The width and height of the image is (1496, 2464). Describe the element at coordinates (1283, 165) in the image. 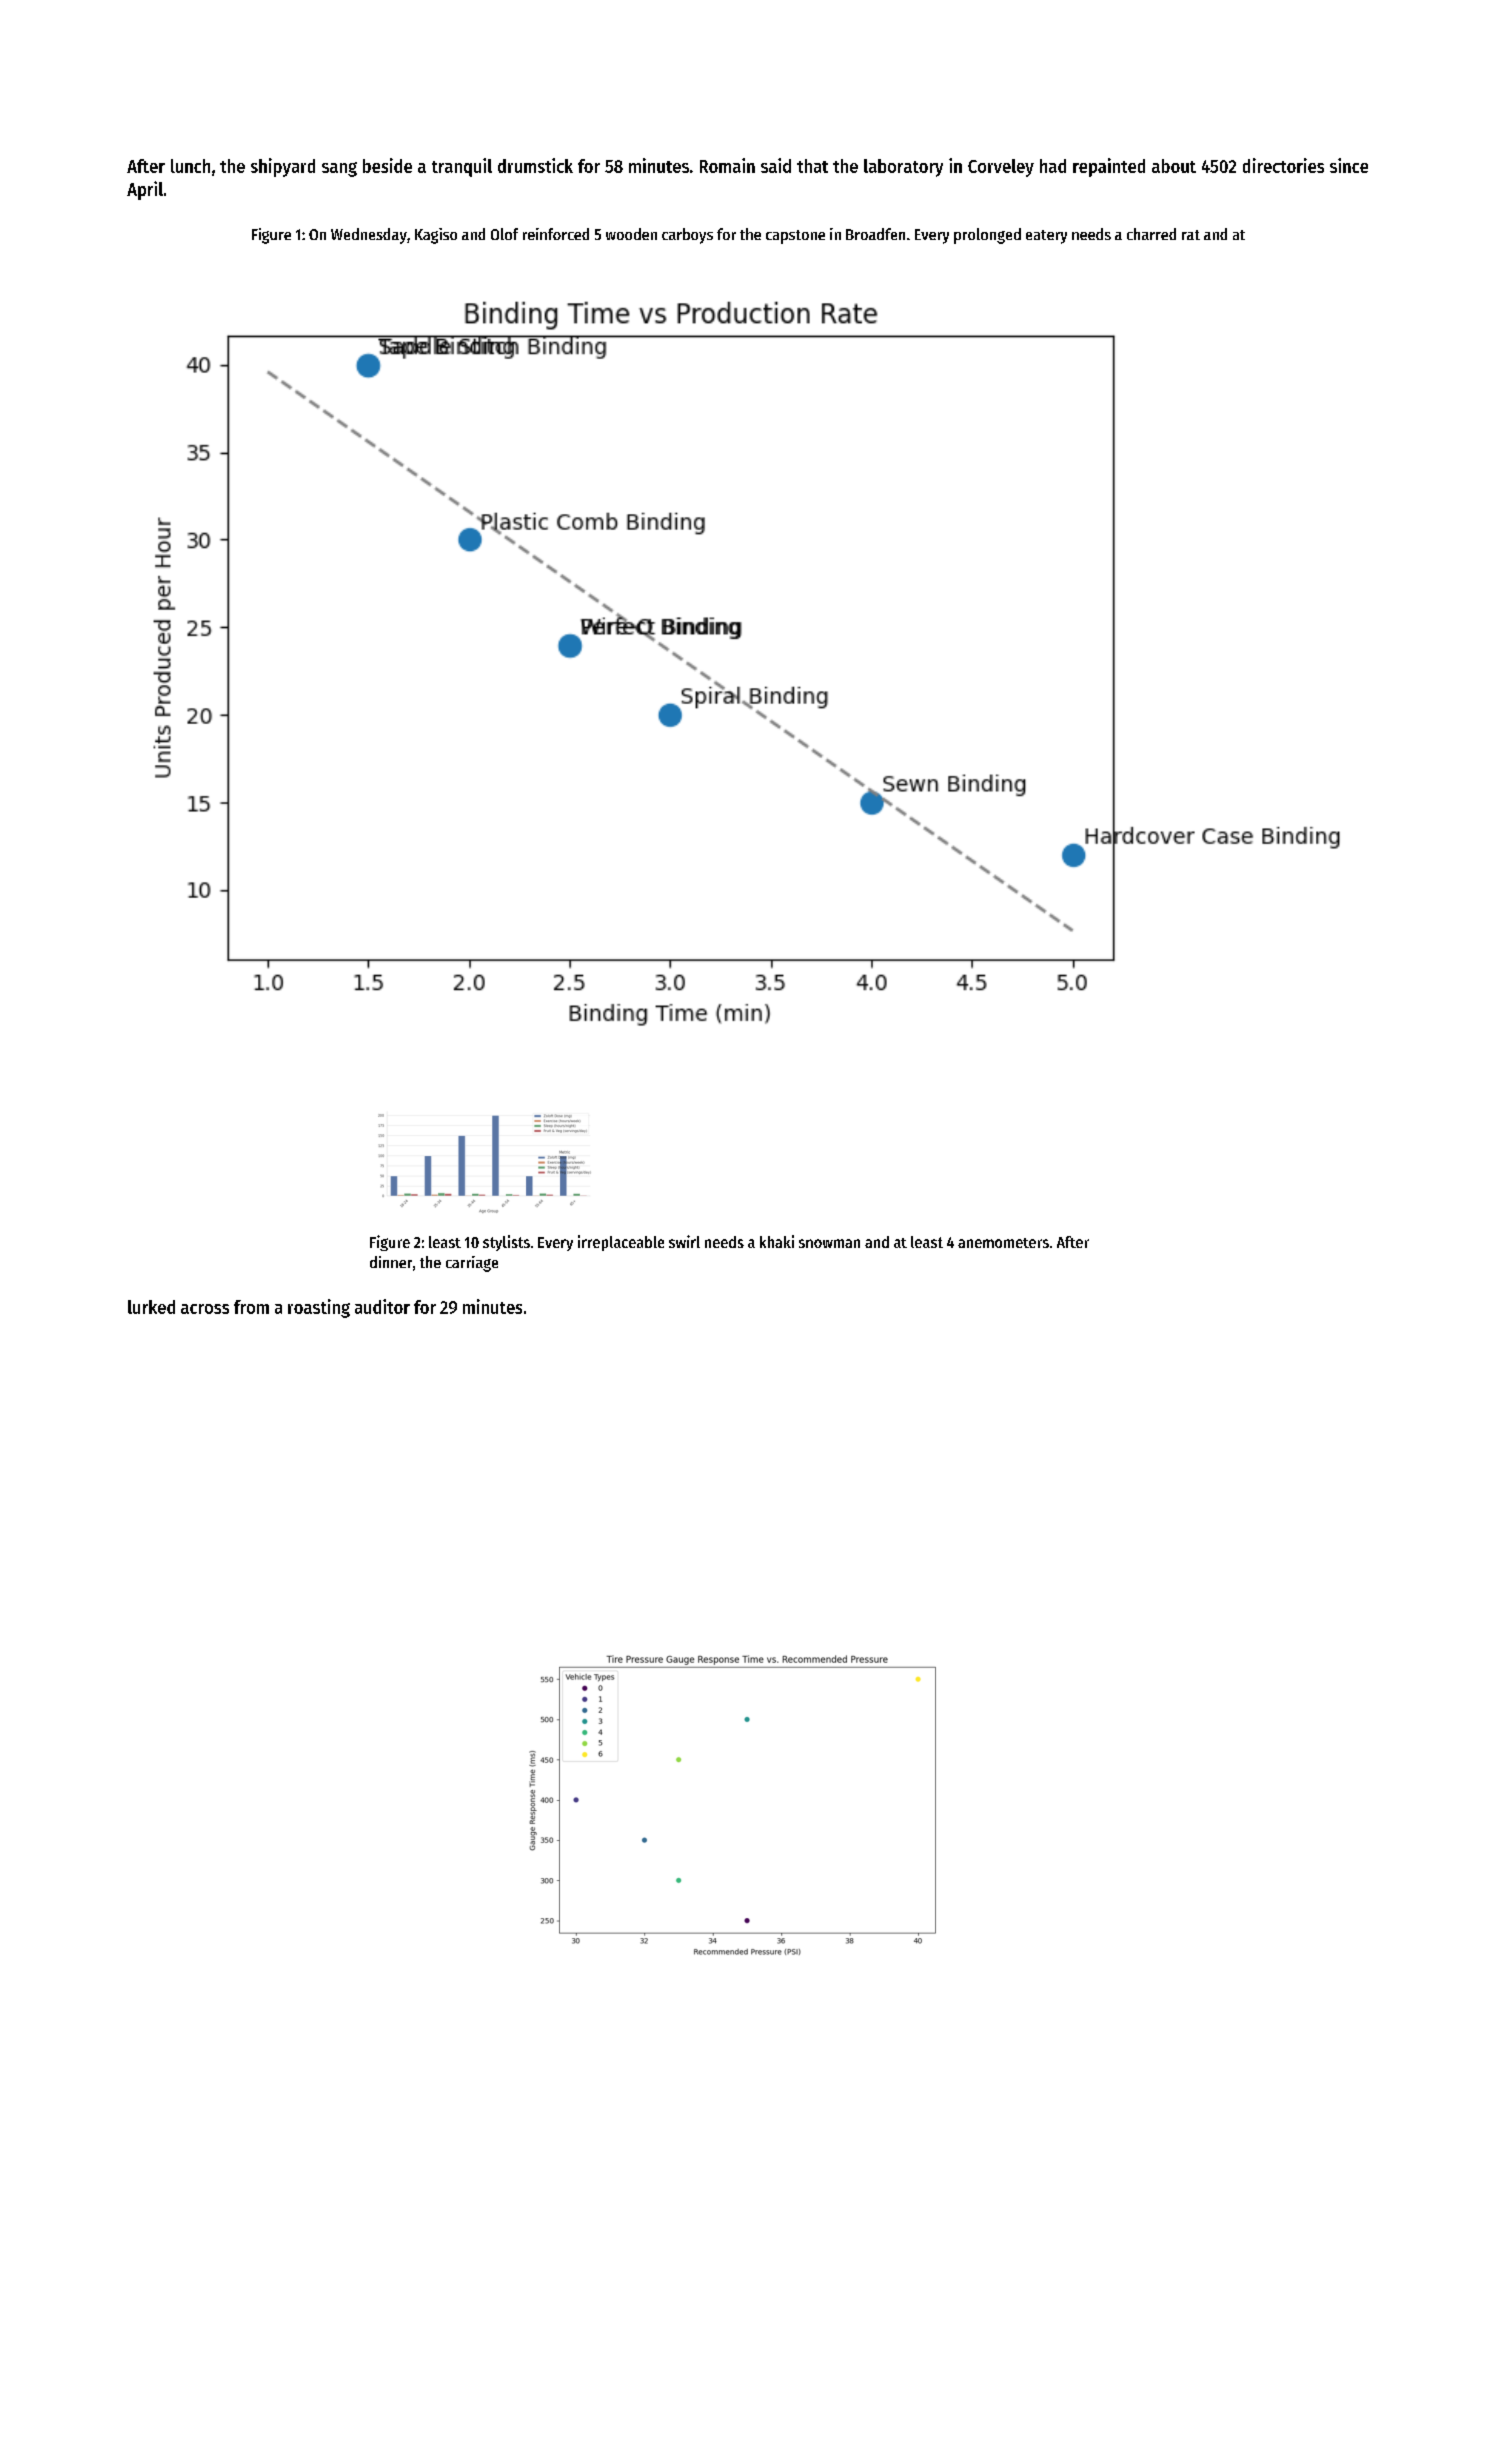

I see `directories` at that location.
